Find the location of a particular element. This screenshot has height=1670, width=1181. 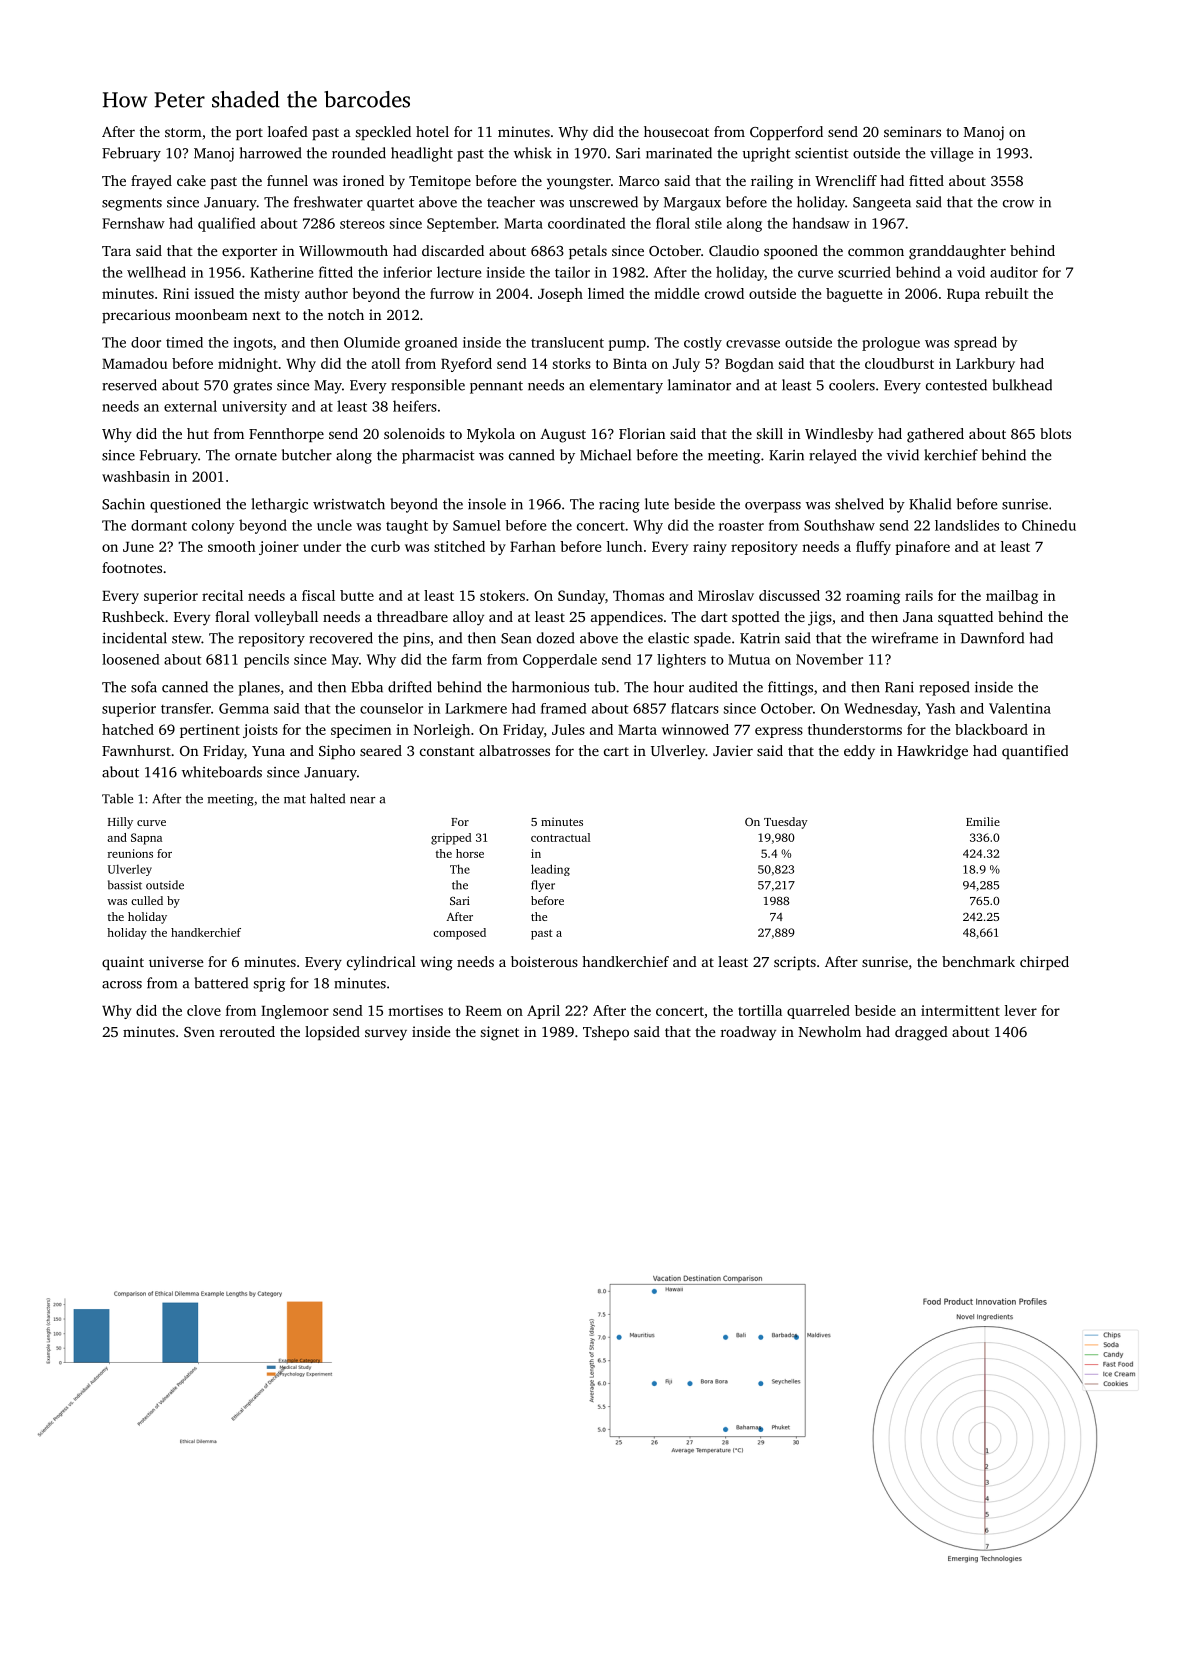

Michael is located at coordinates (605, 455).
